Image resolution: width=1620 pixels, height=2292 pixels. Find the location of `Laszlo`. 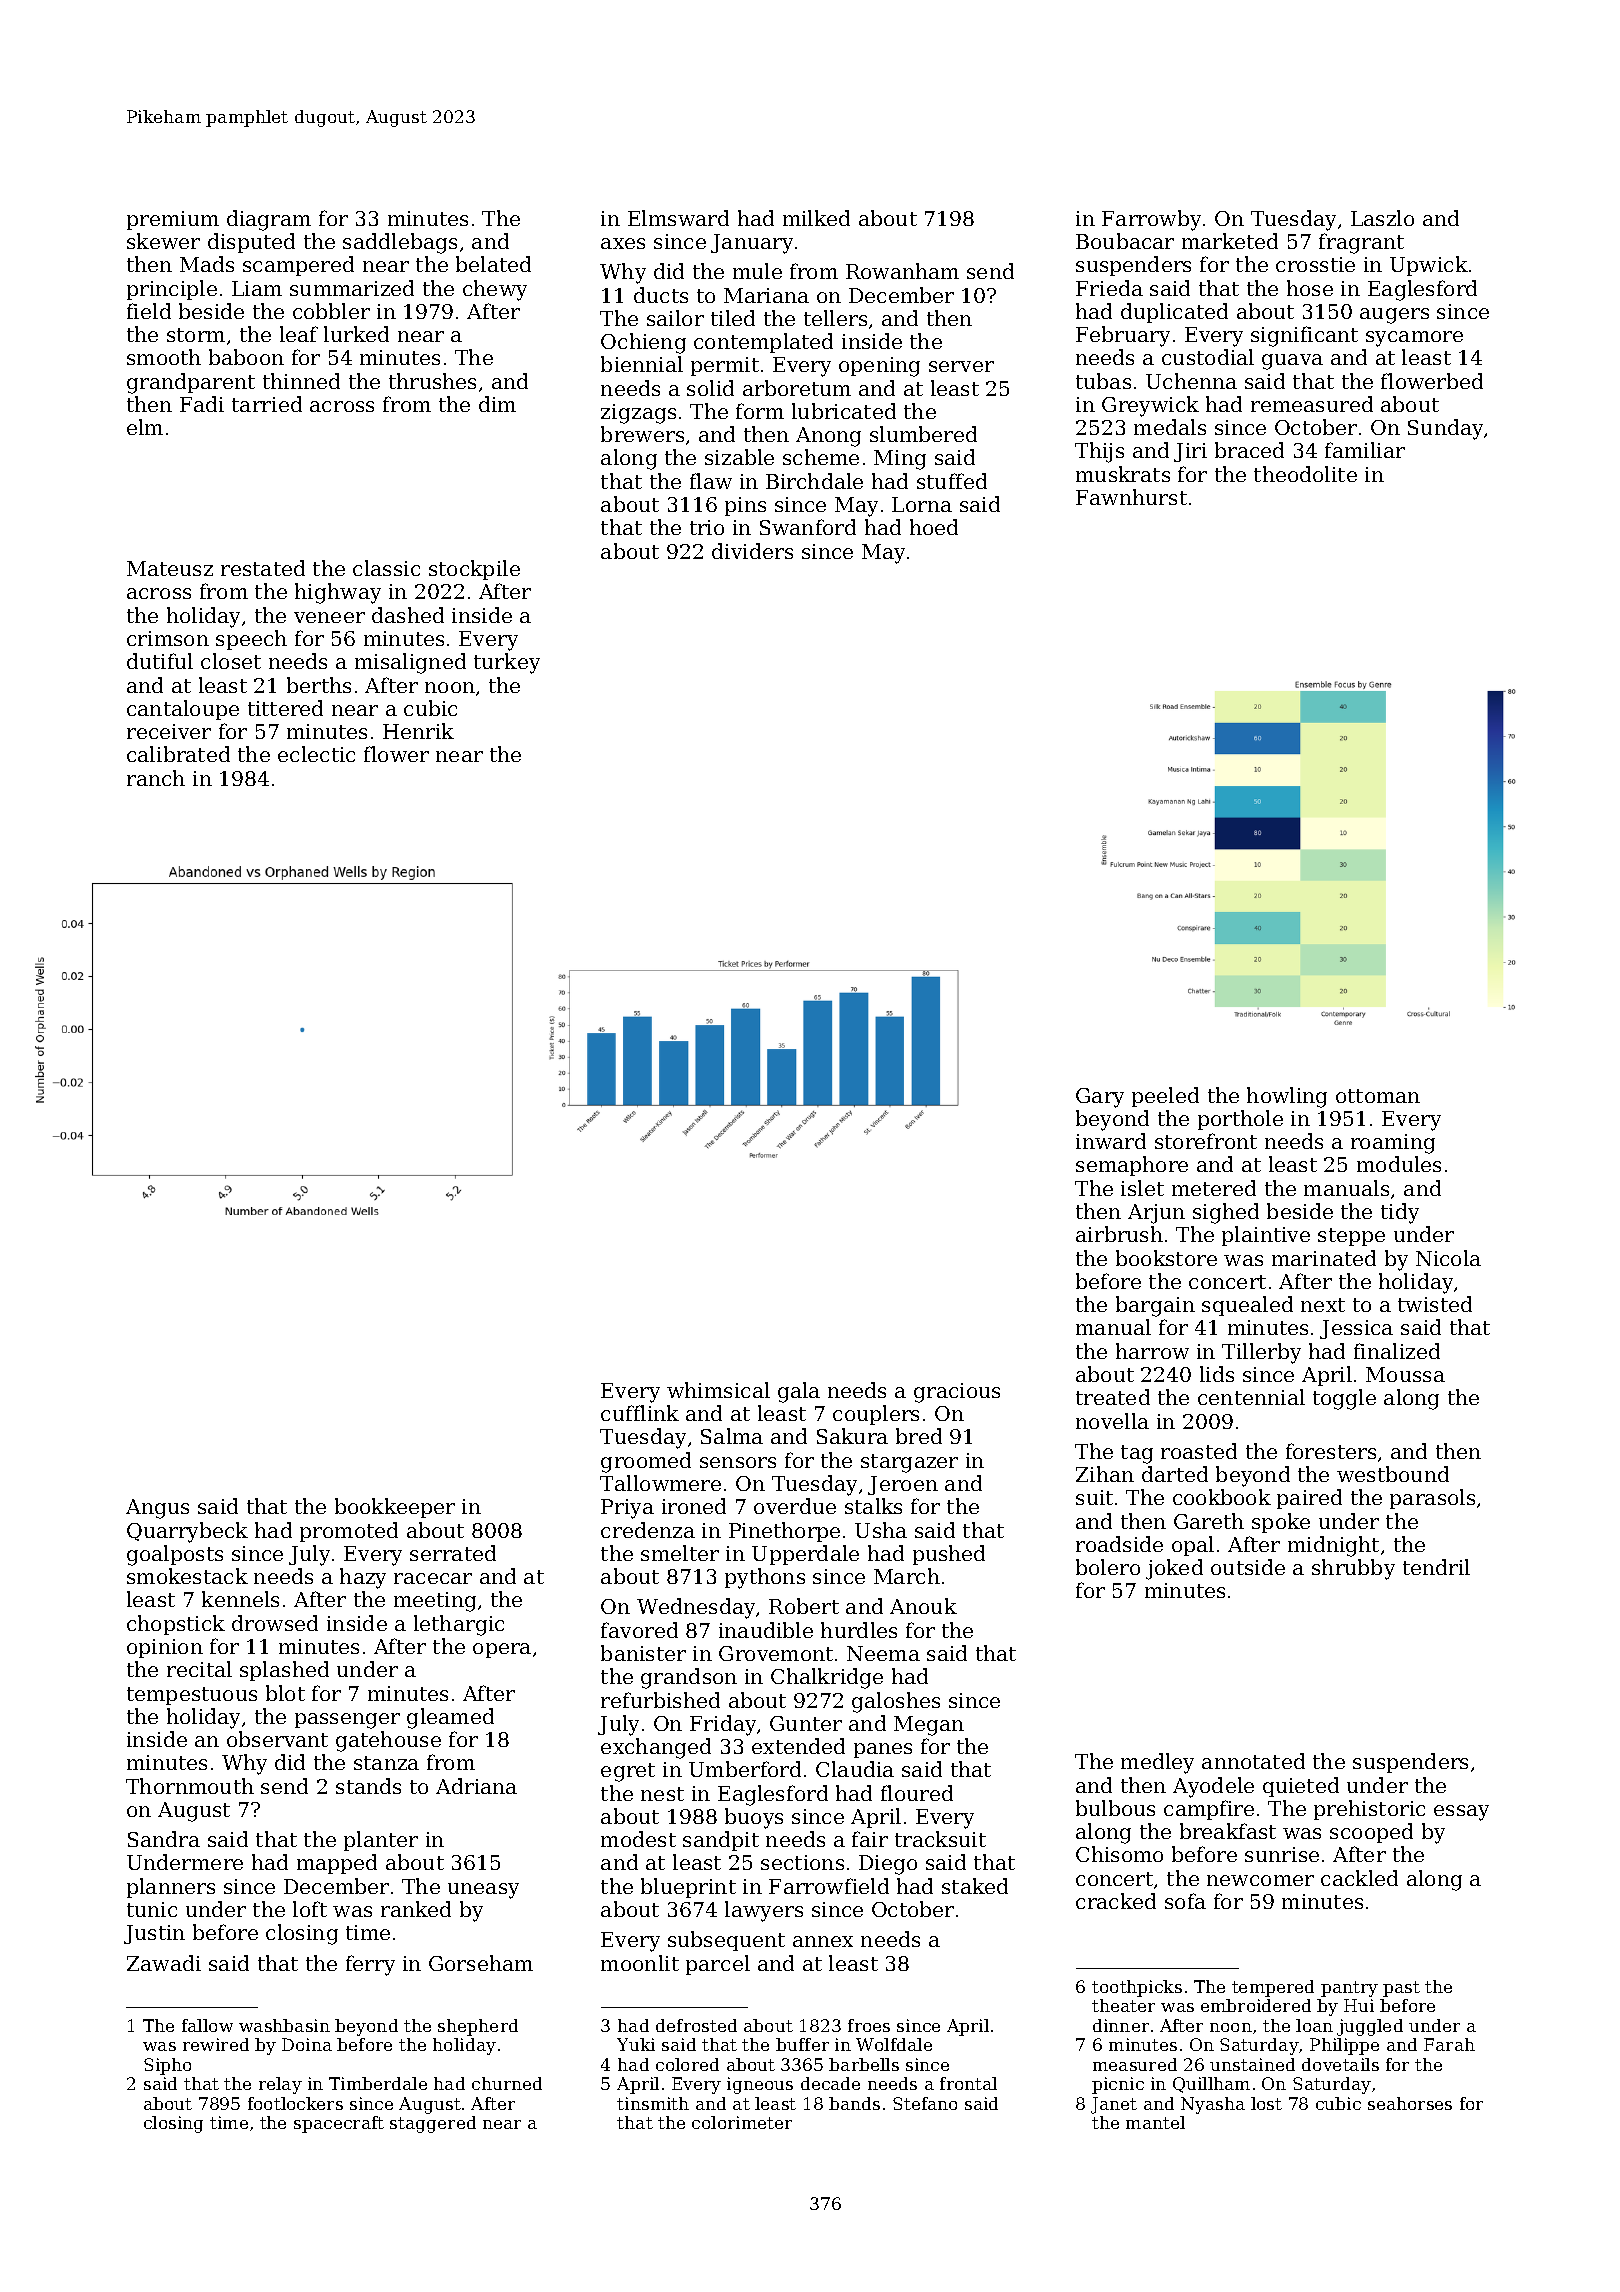

Laszlo is located at coordinates (1382, 218).
